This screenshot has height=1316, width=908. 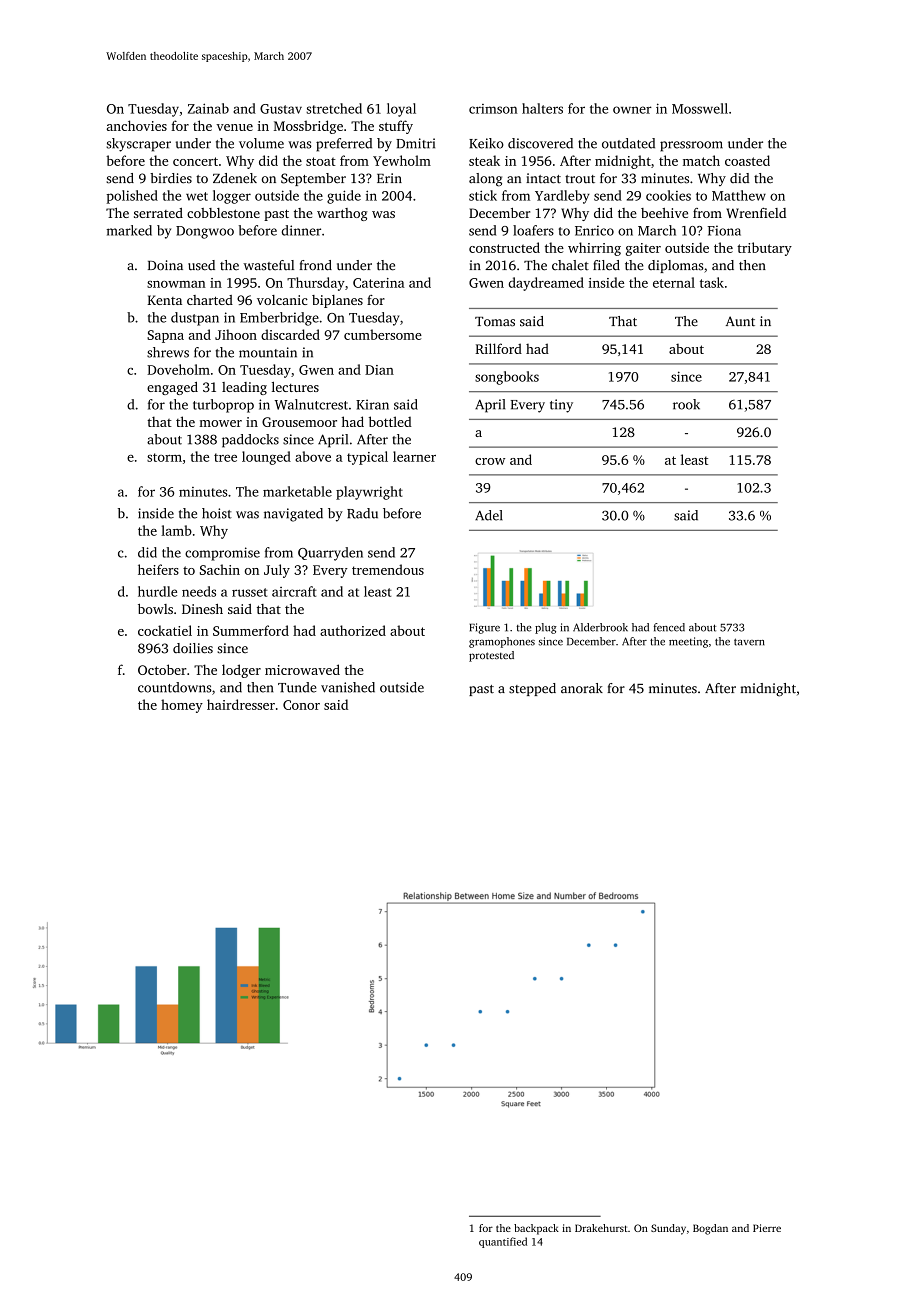 What do you see at coordinates (710, 1229) in the screenshot?
I see `Bogdan` at bounding box center [710, 1229].
